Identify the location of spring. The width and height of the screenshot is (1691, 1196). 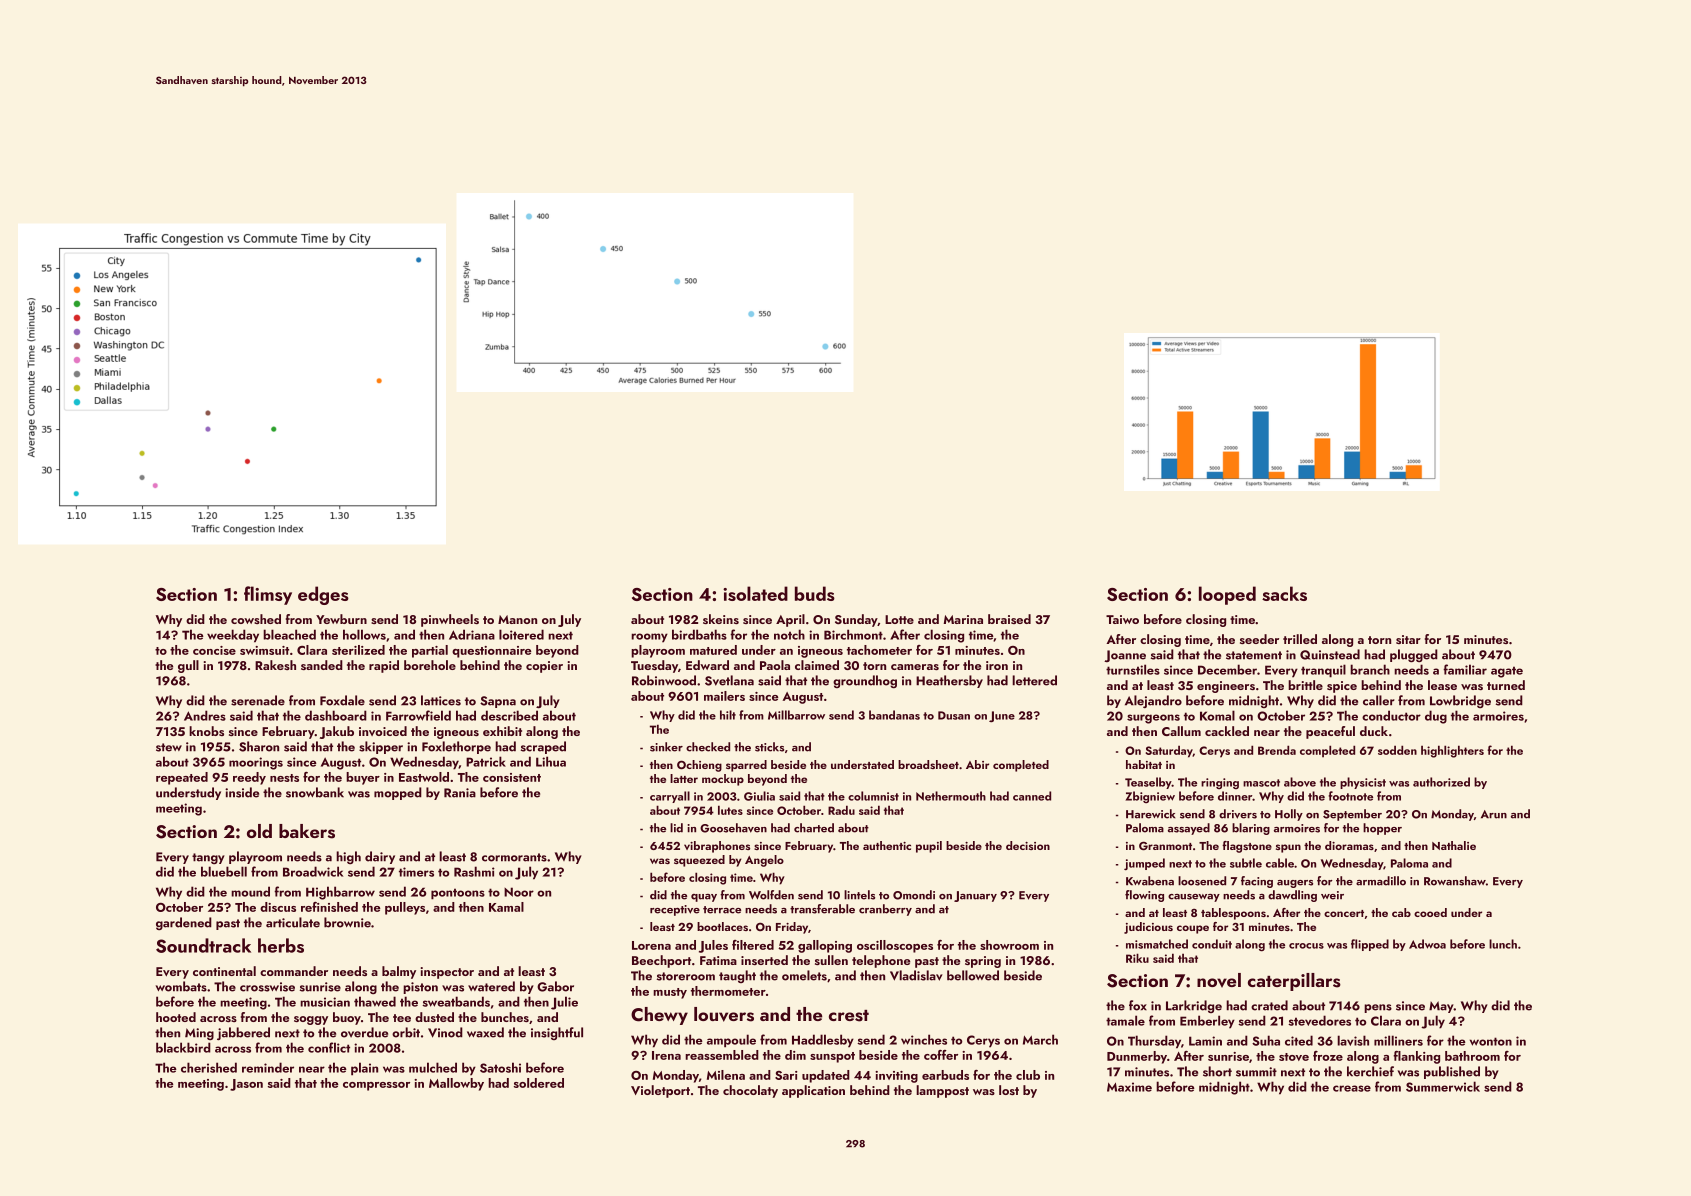
(983, 962).
